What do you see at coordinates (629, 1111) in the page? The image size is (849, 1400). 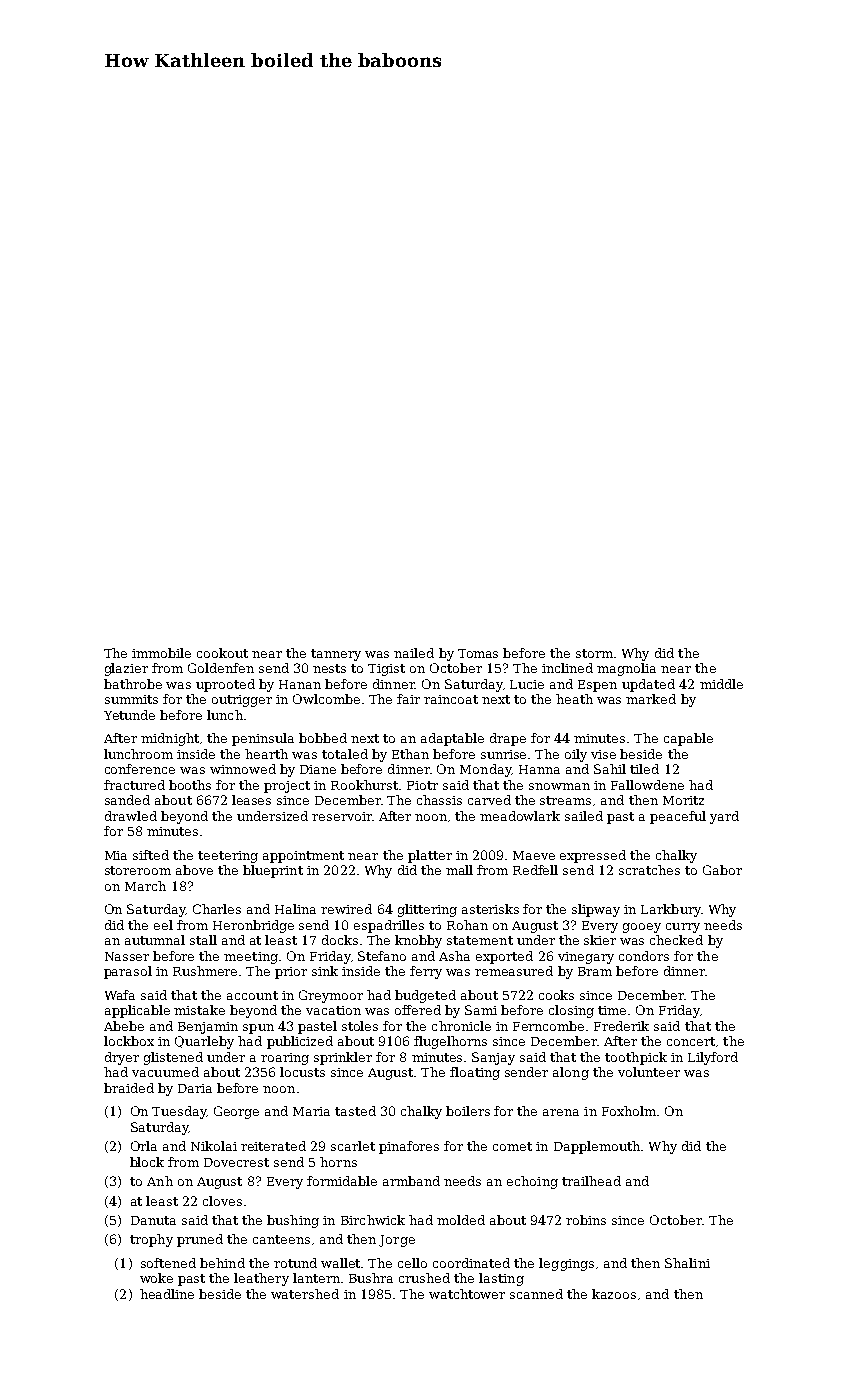 I see `Foxholm` at bounding box center [629, 1111].
